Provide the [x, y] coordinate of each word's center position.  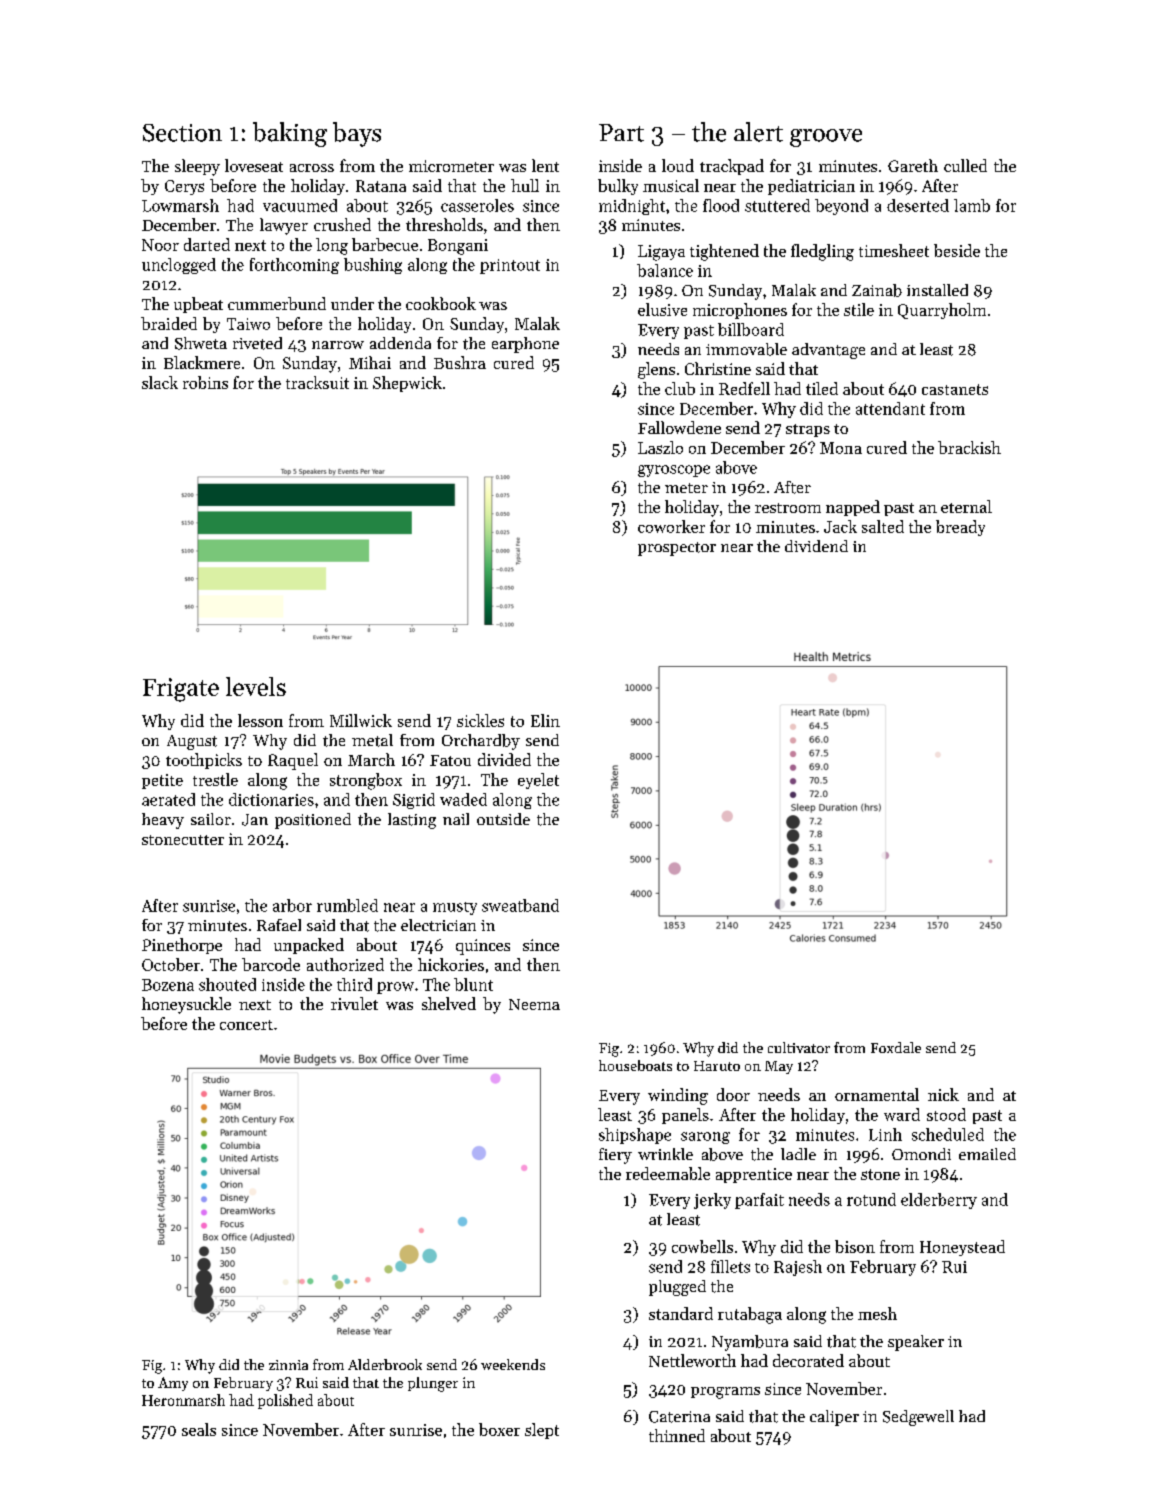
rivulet [354, 1003]
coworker [671, 526]
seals [199, 1429]
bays [357, 134]
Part [621, 133]
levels [256, 686]
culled [965, 165]
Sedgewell [918, 1418]
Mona [841, 448]
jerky [712, 1201]
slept [542, 1431]
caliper [834, 1418]
